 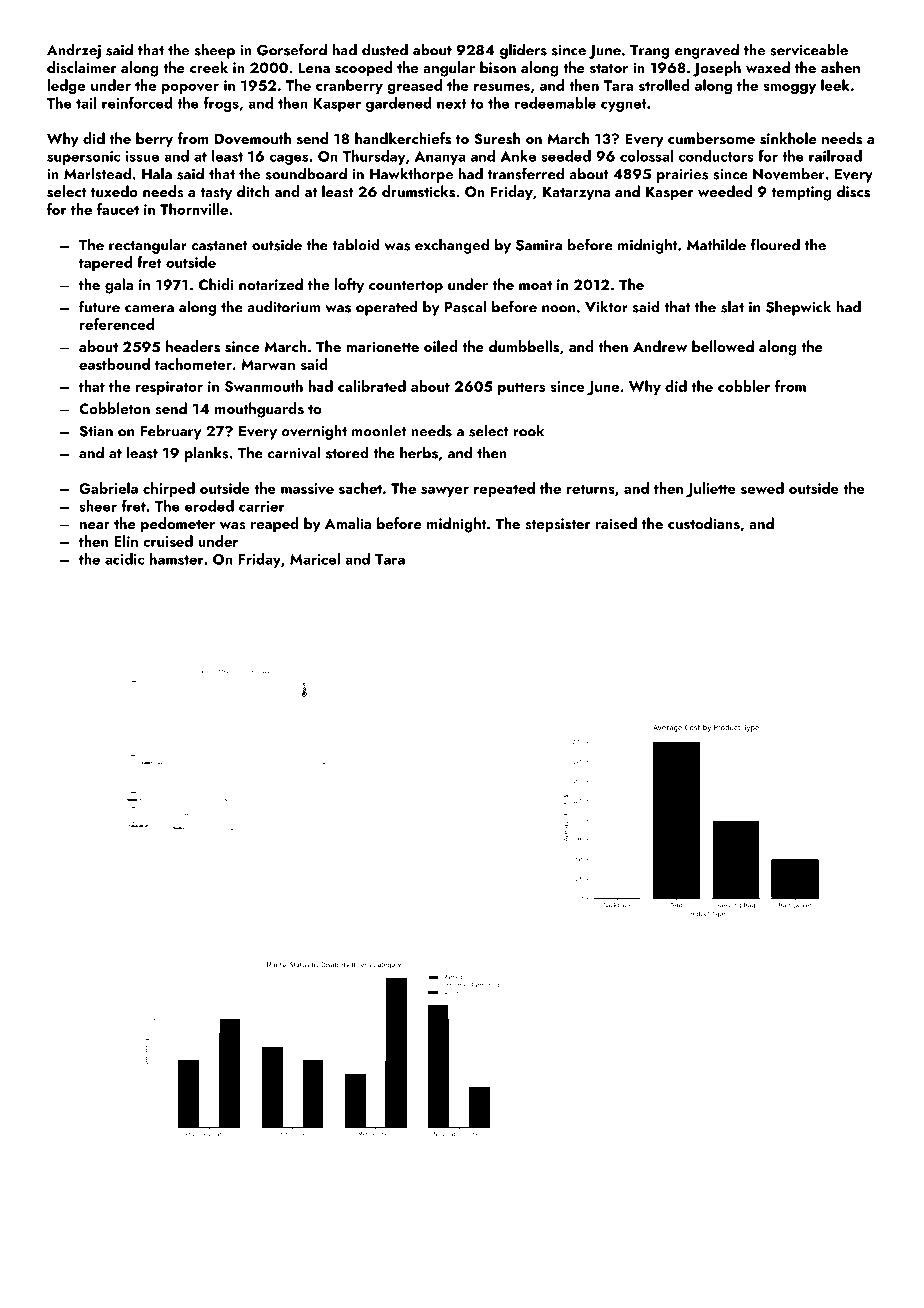 I want to click on conductors, so click(x=716, y=156).
